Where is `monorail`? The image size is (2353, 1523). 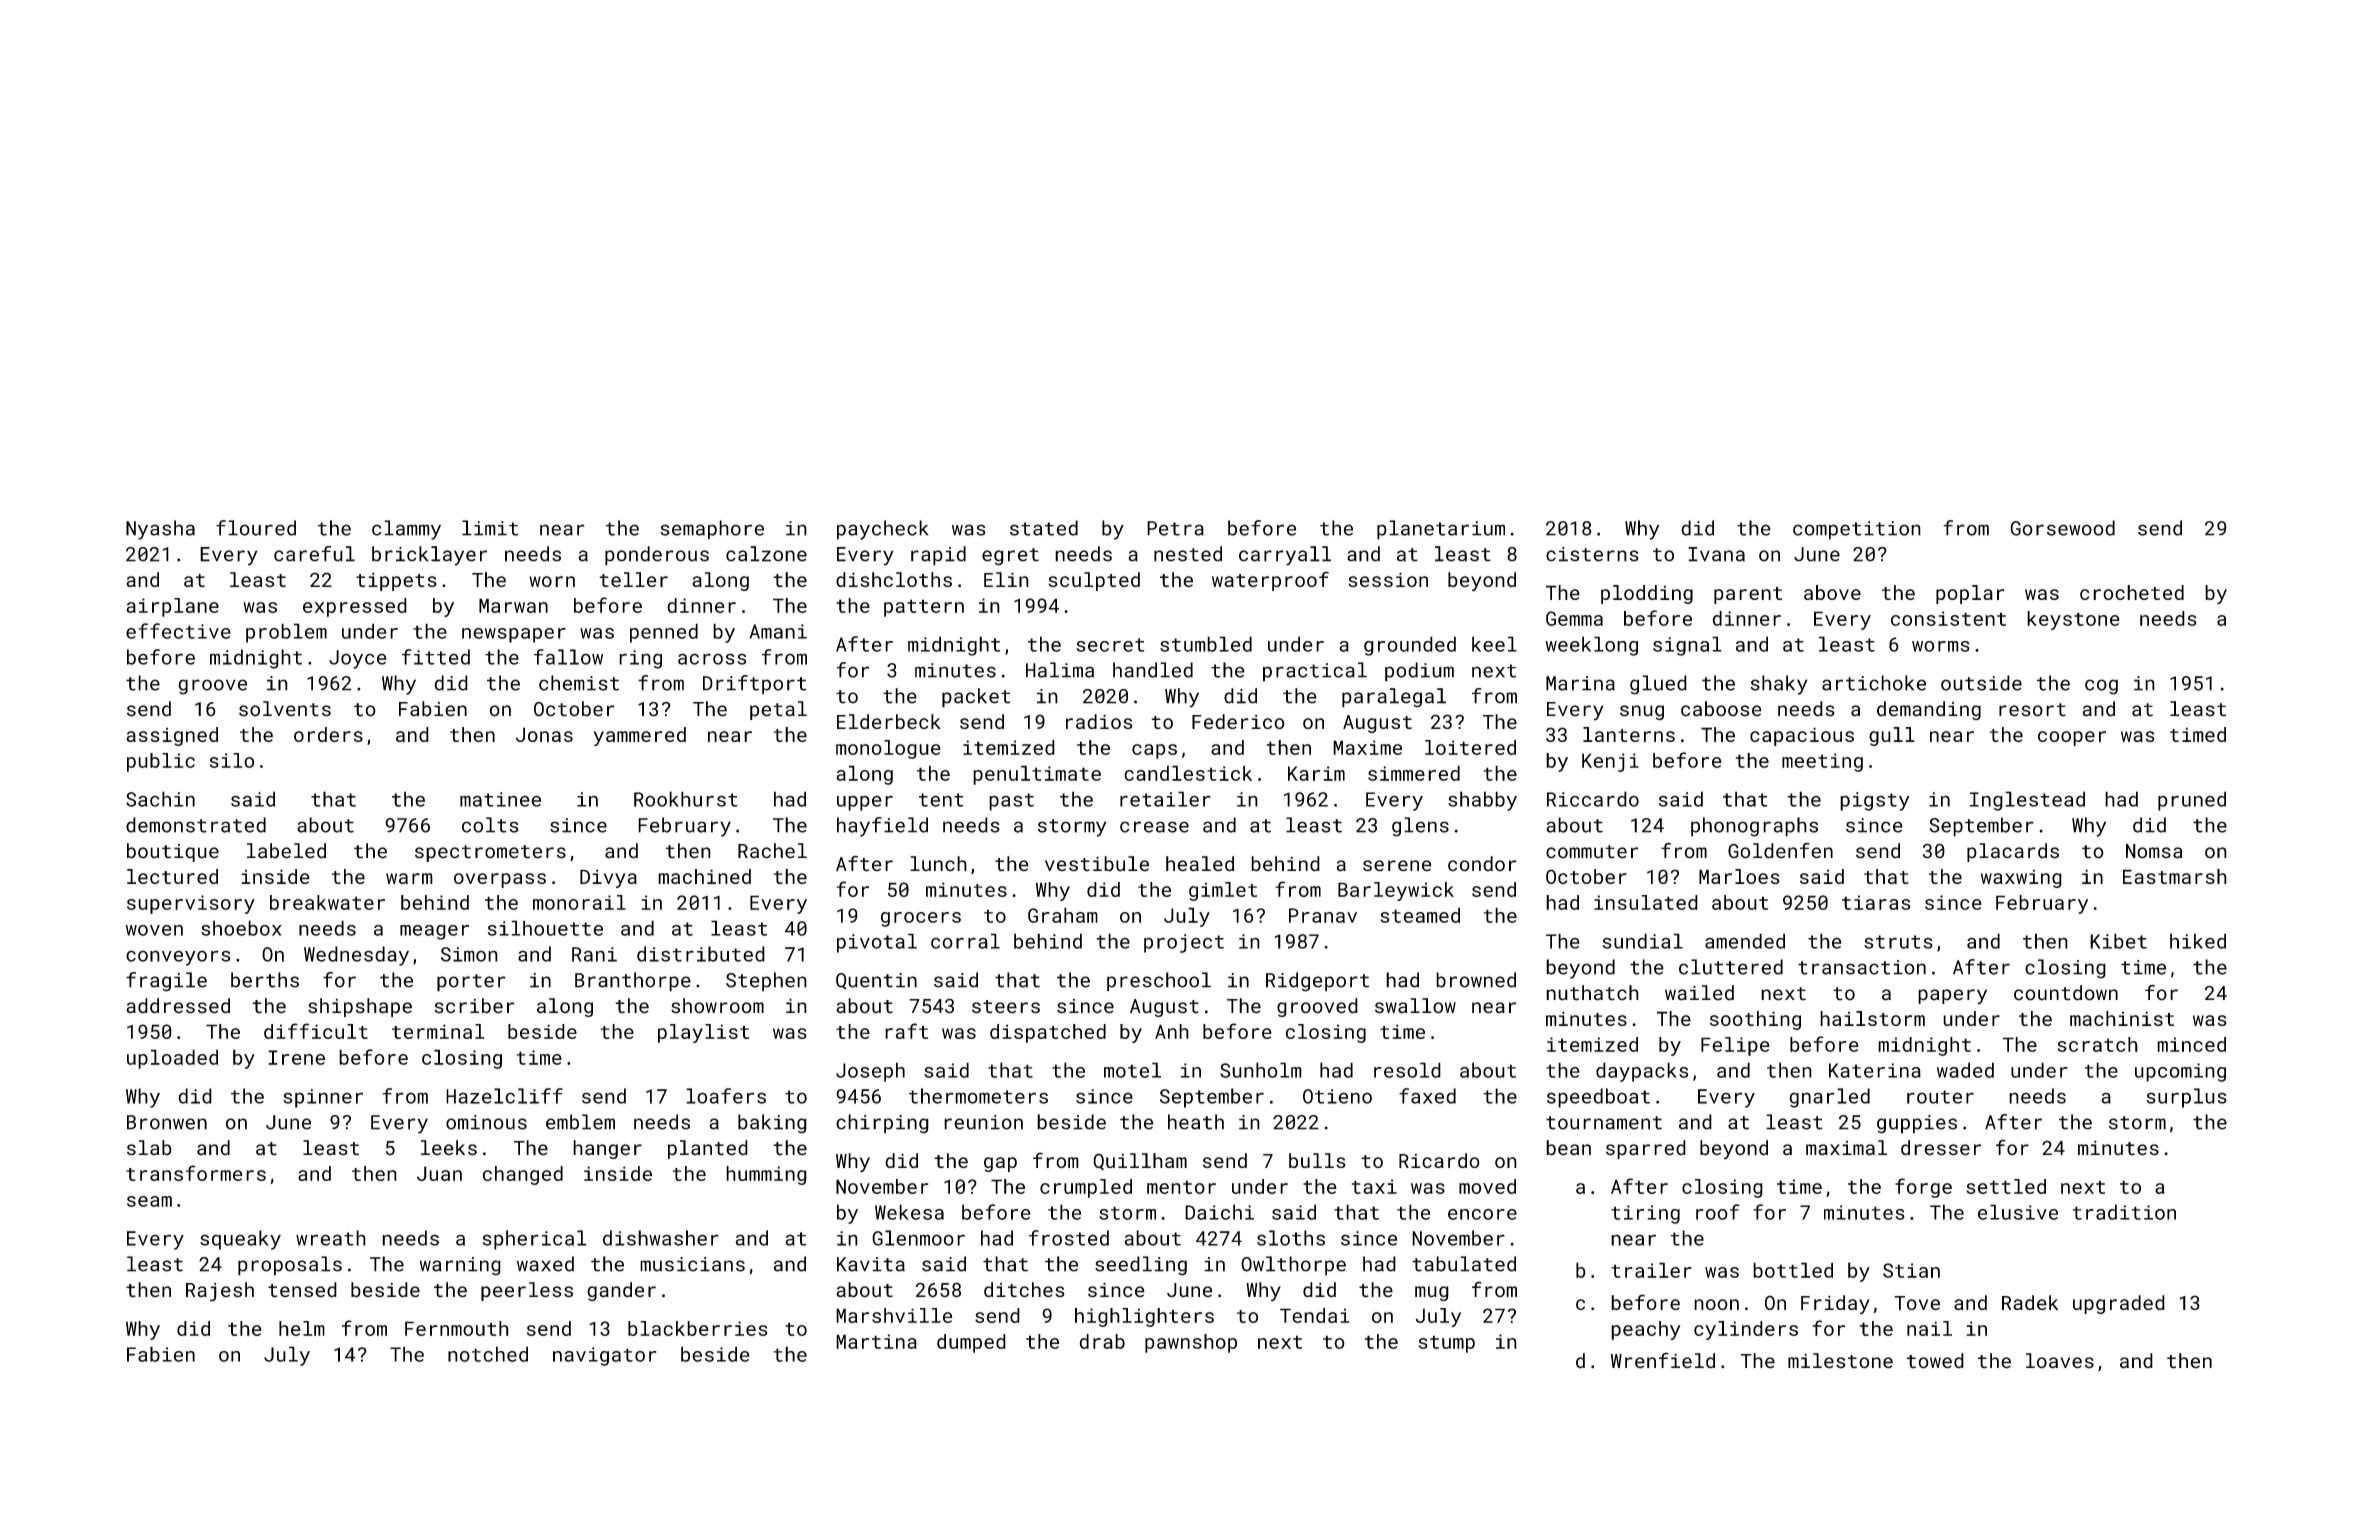 monorail is located at coordinates (579, 902).
